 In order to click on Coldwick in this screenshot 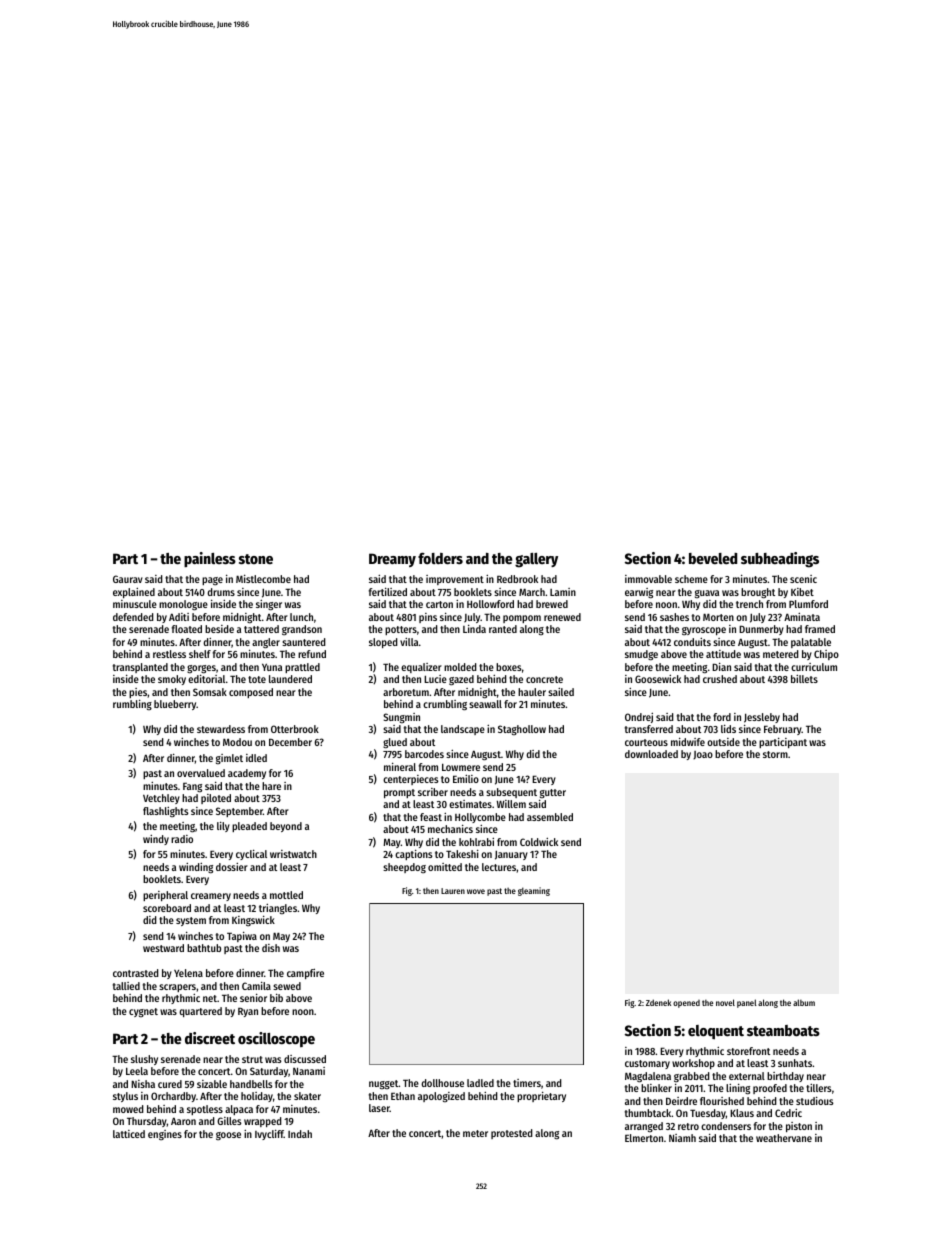, I will do `click(539, 842)`.
